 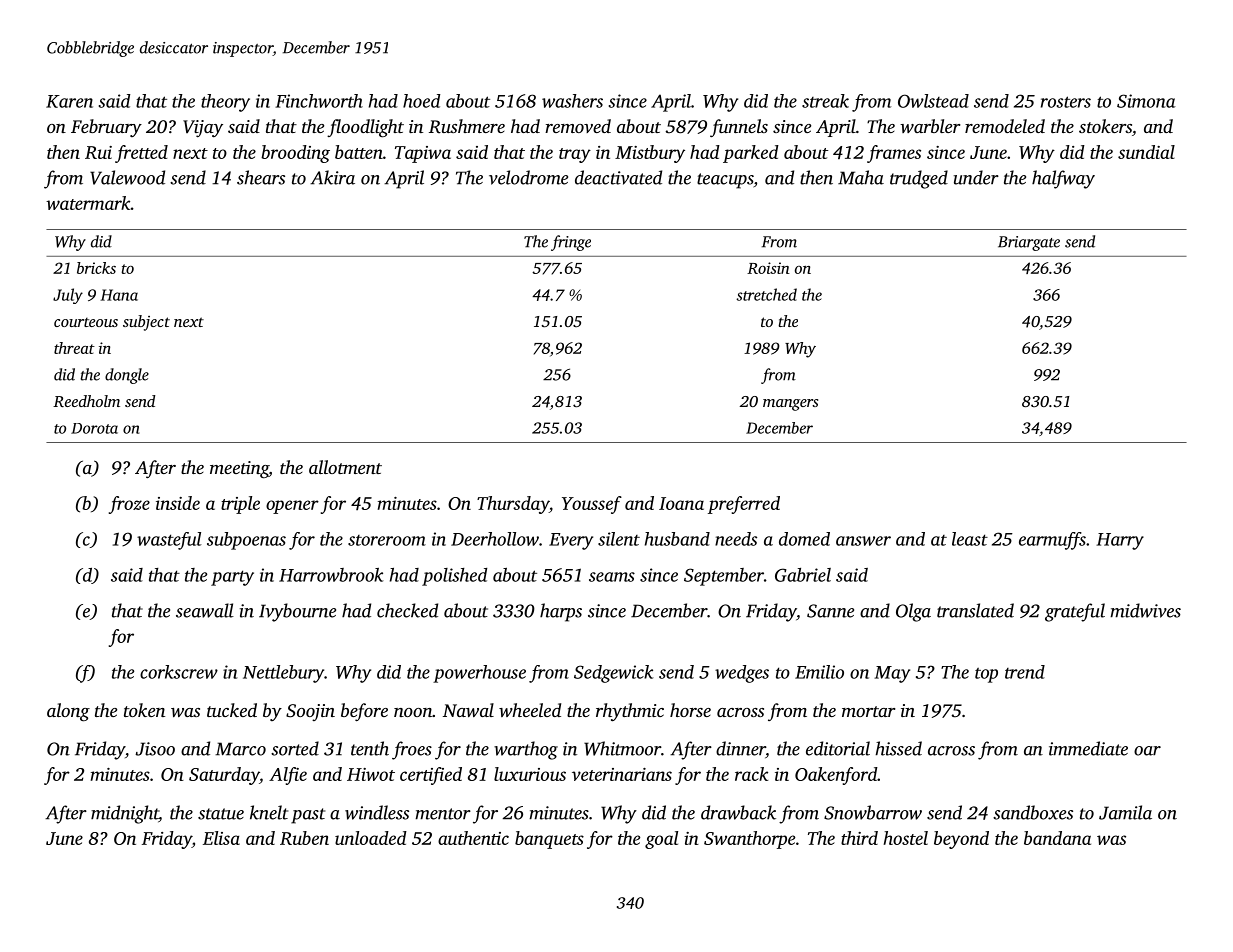 What do you see at coordinates (1120, 541) in the page?
I see `Harry` at bounding box center [1120, 541].
